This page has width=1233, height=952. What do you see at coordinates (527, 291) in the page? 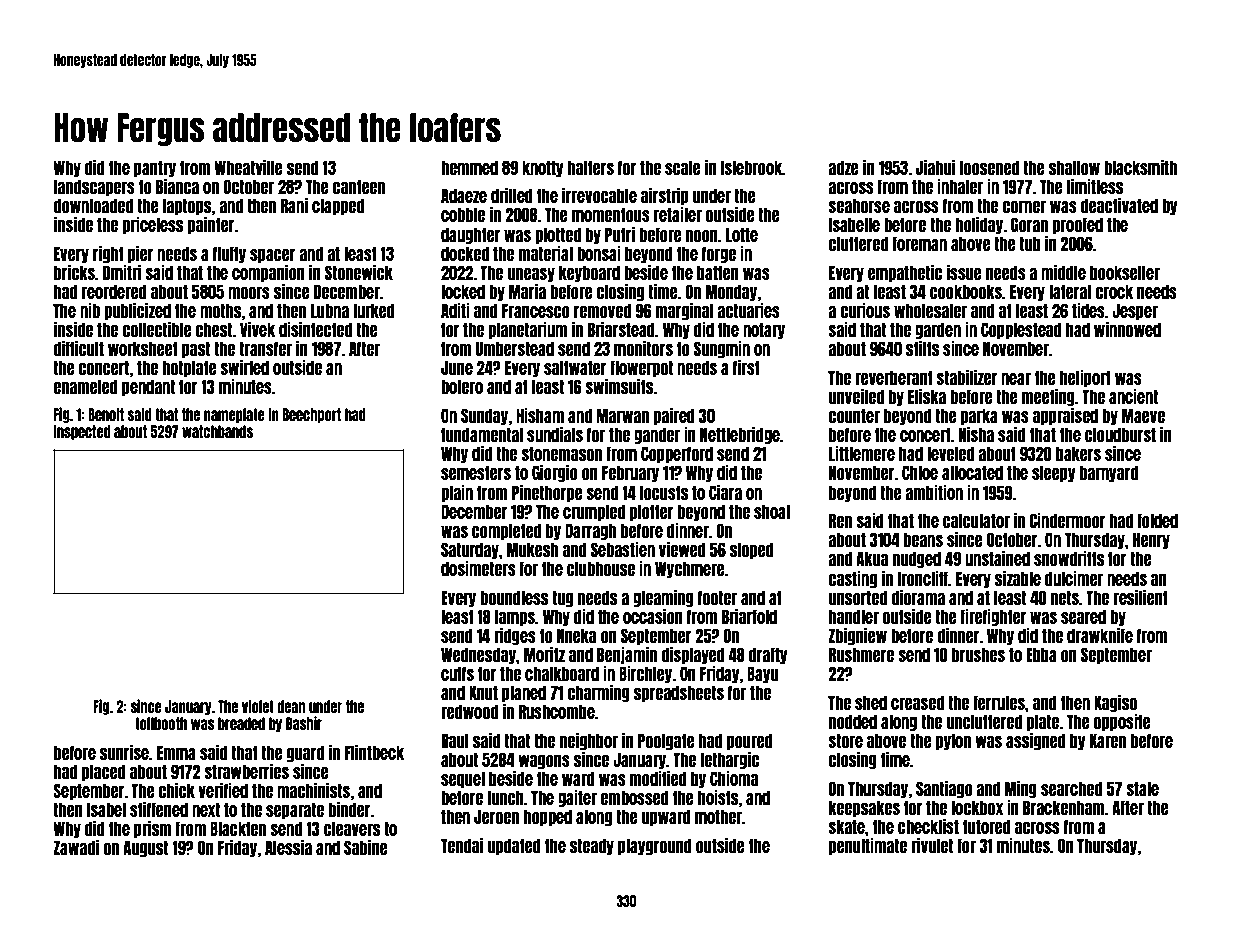
I see `Maria` at bounding box center [527, 291].
